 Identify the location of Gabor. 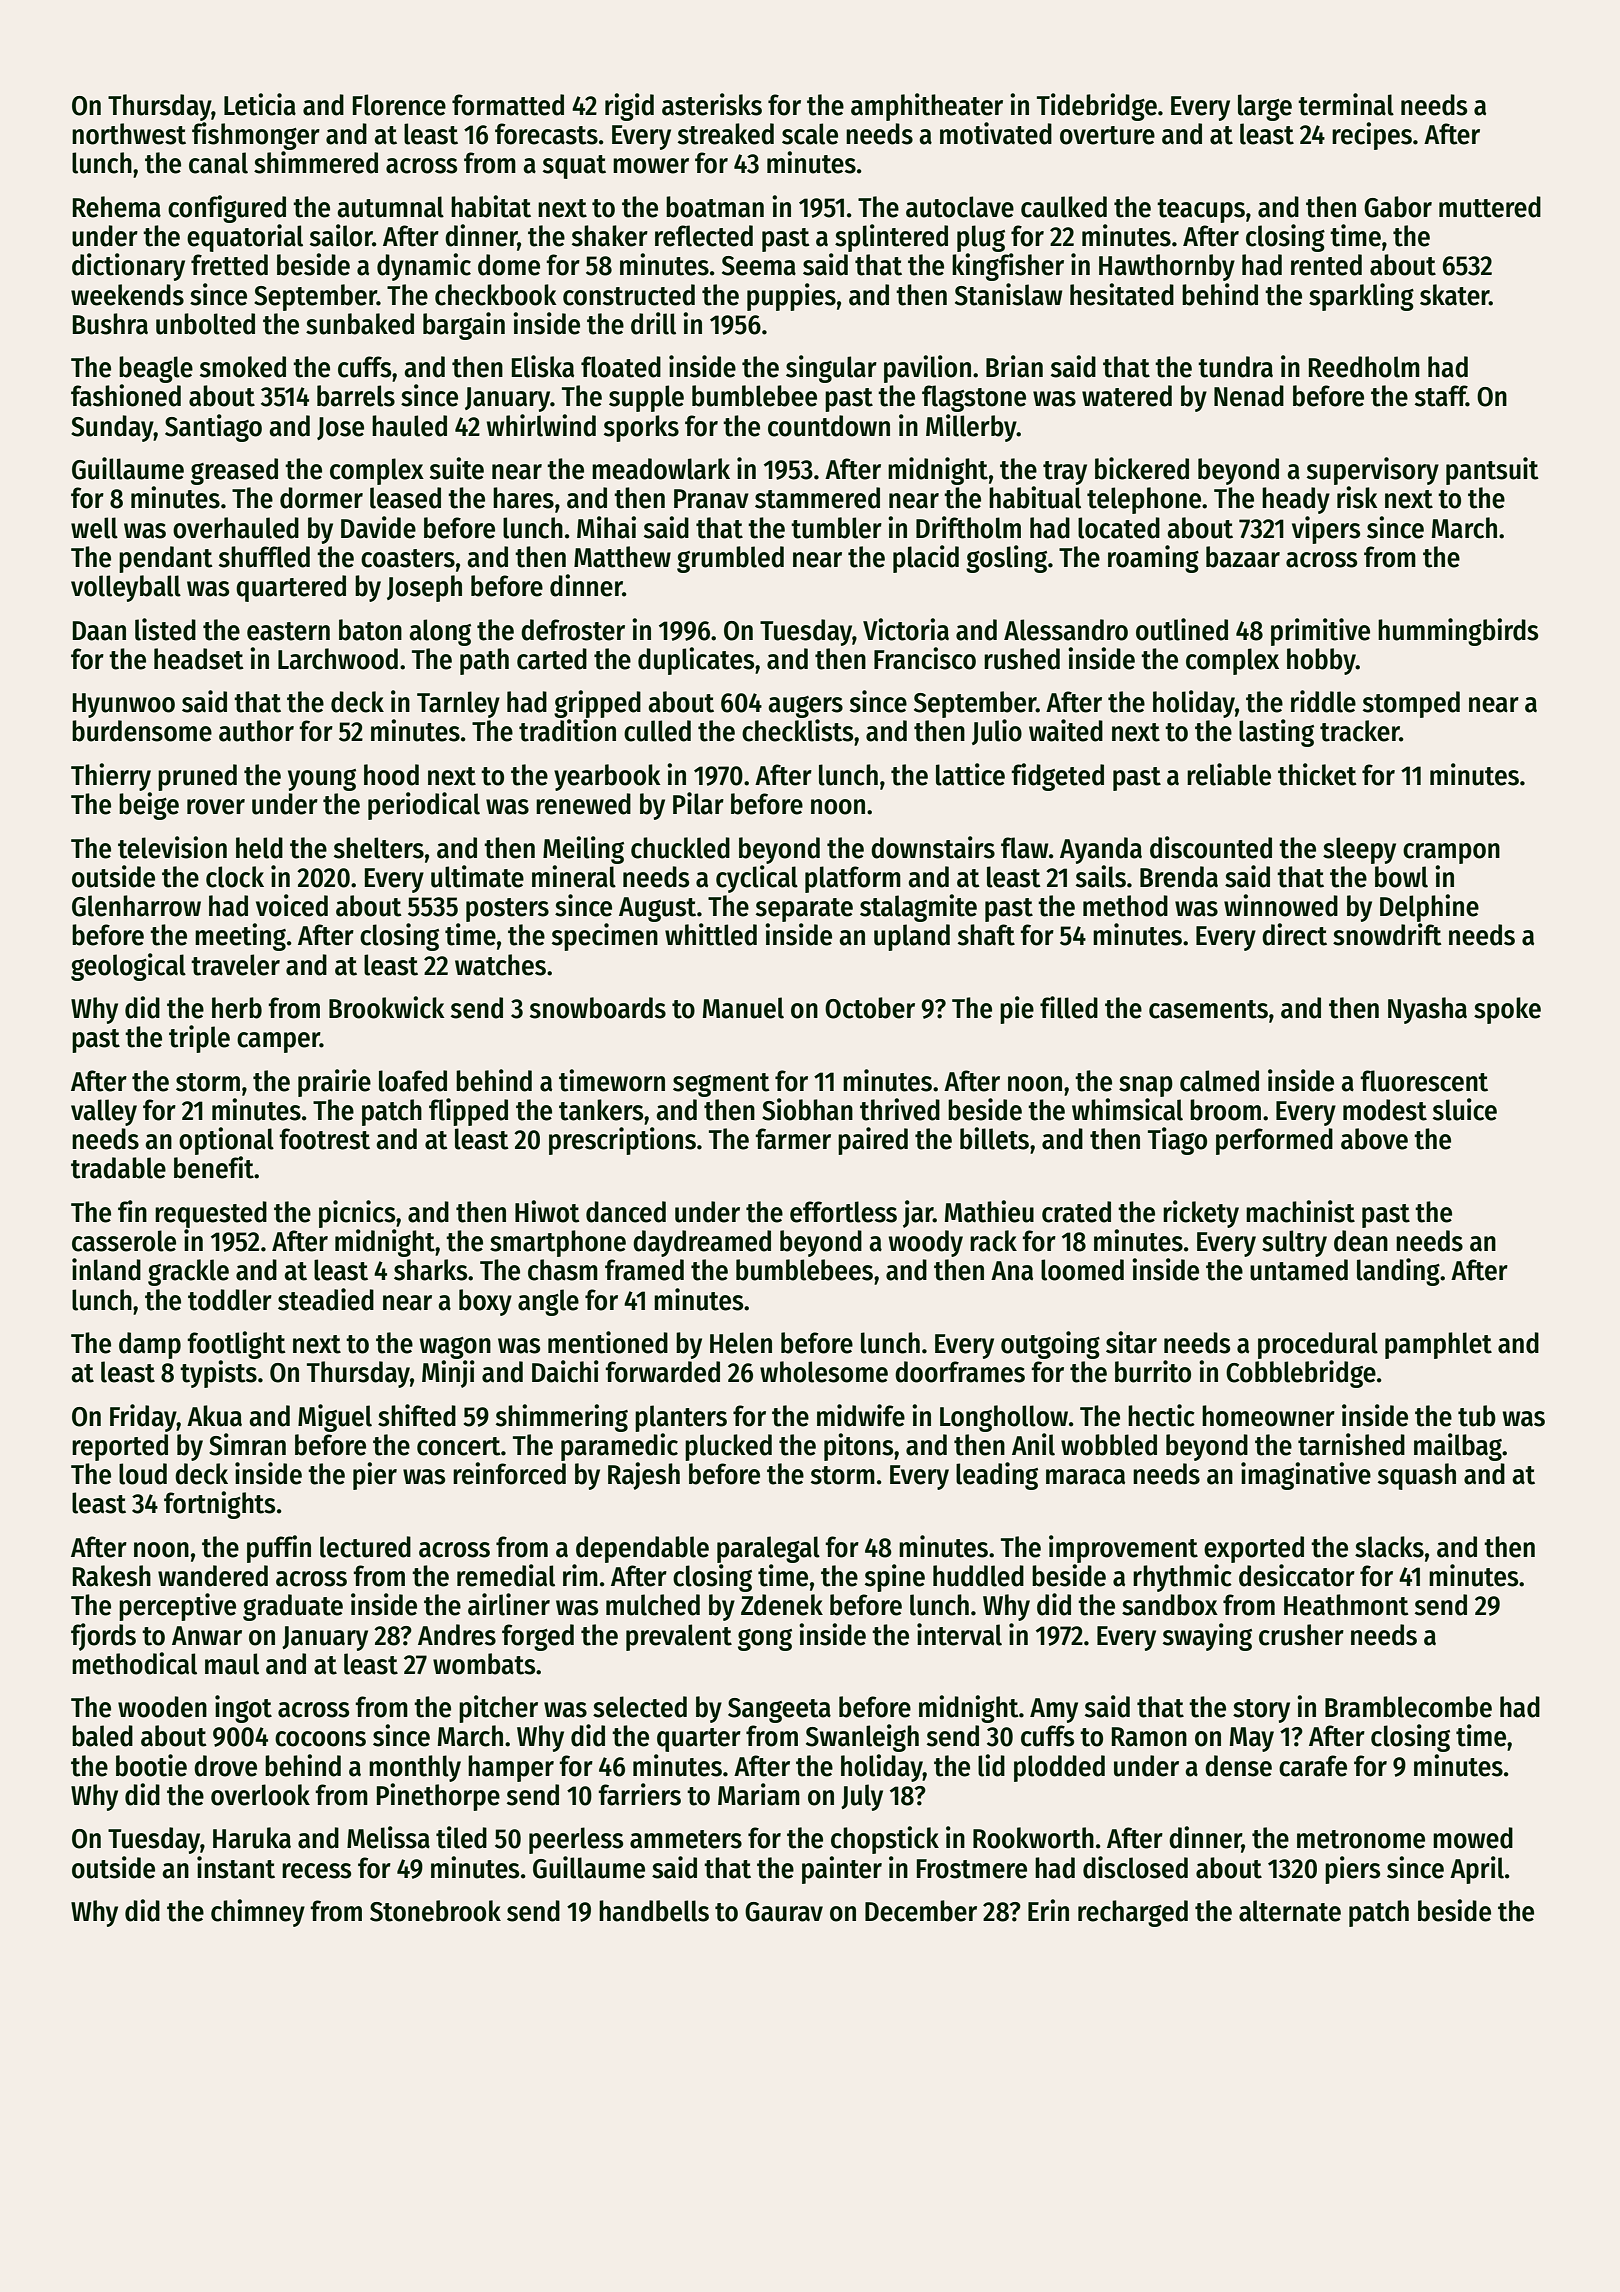
(1398, 207).
